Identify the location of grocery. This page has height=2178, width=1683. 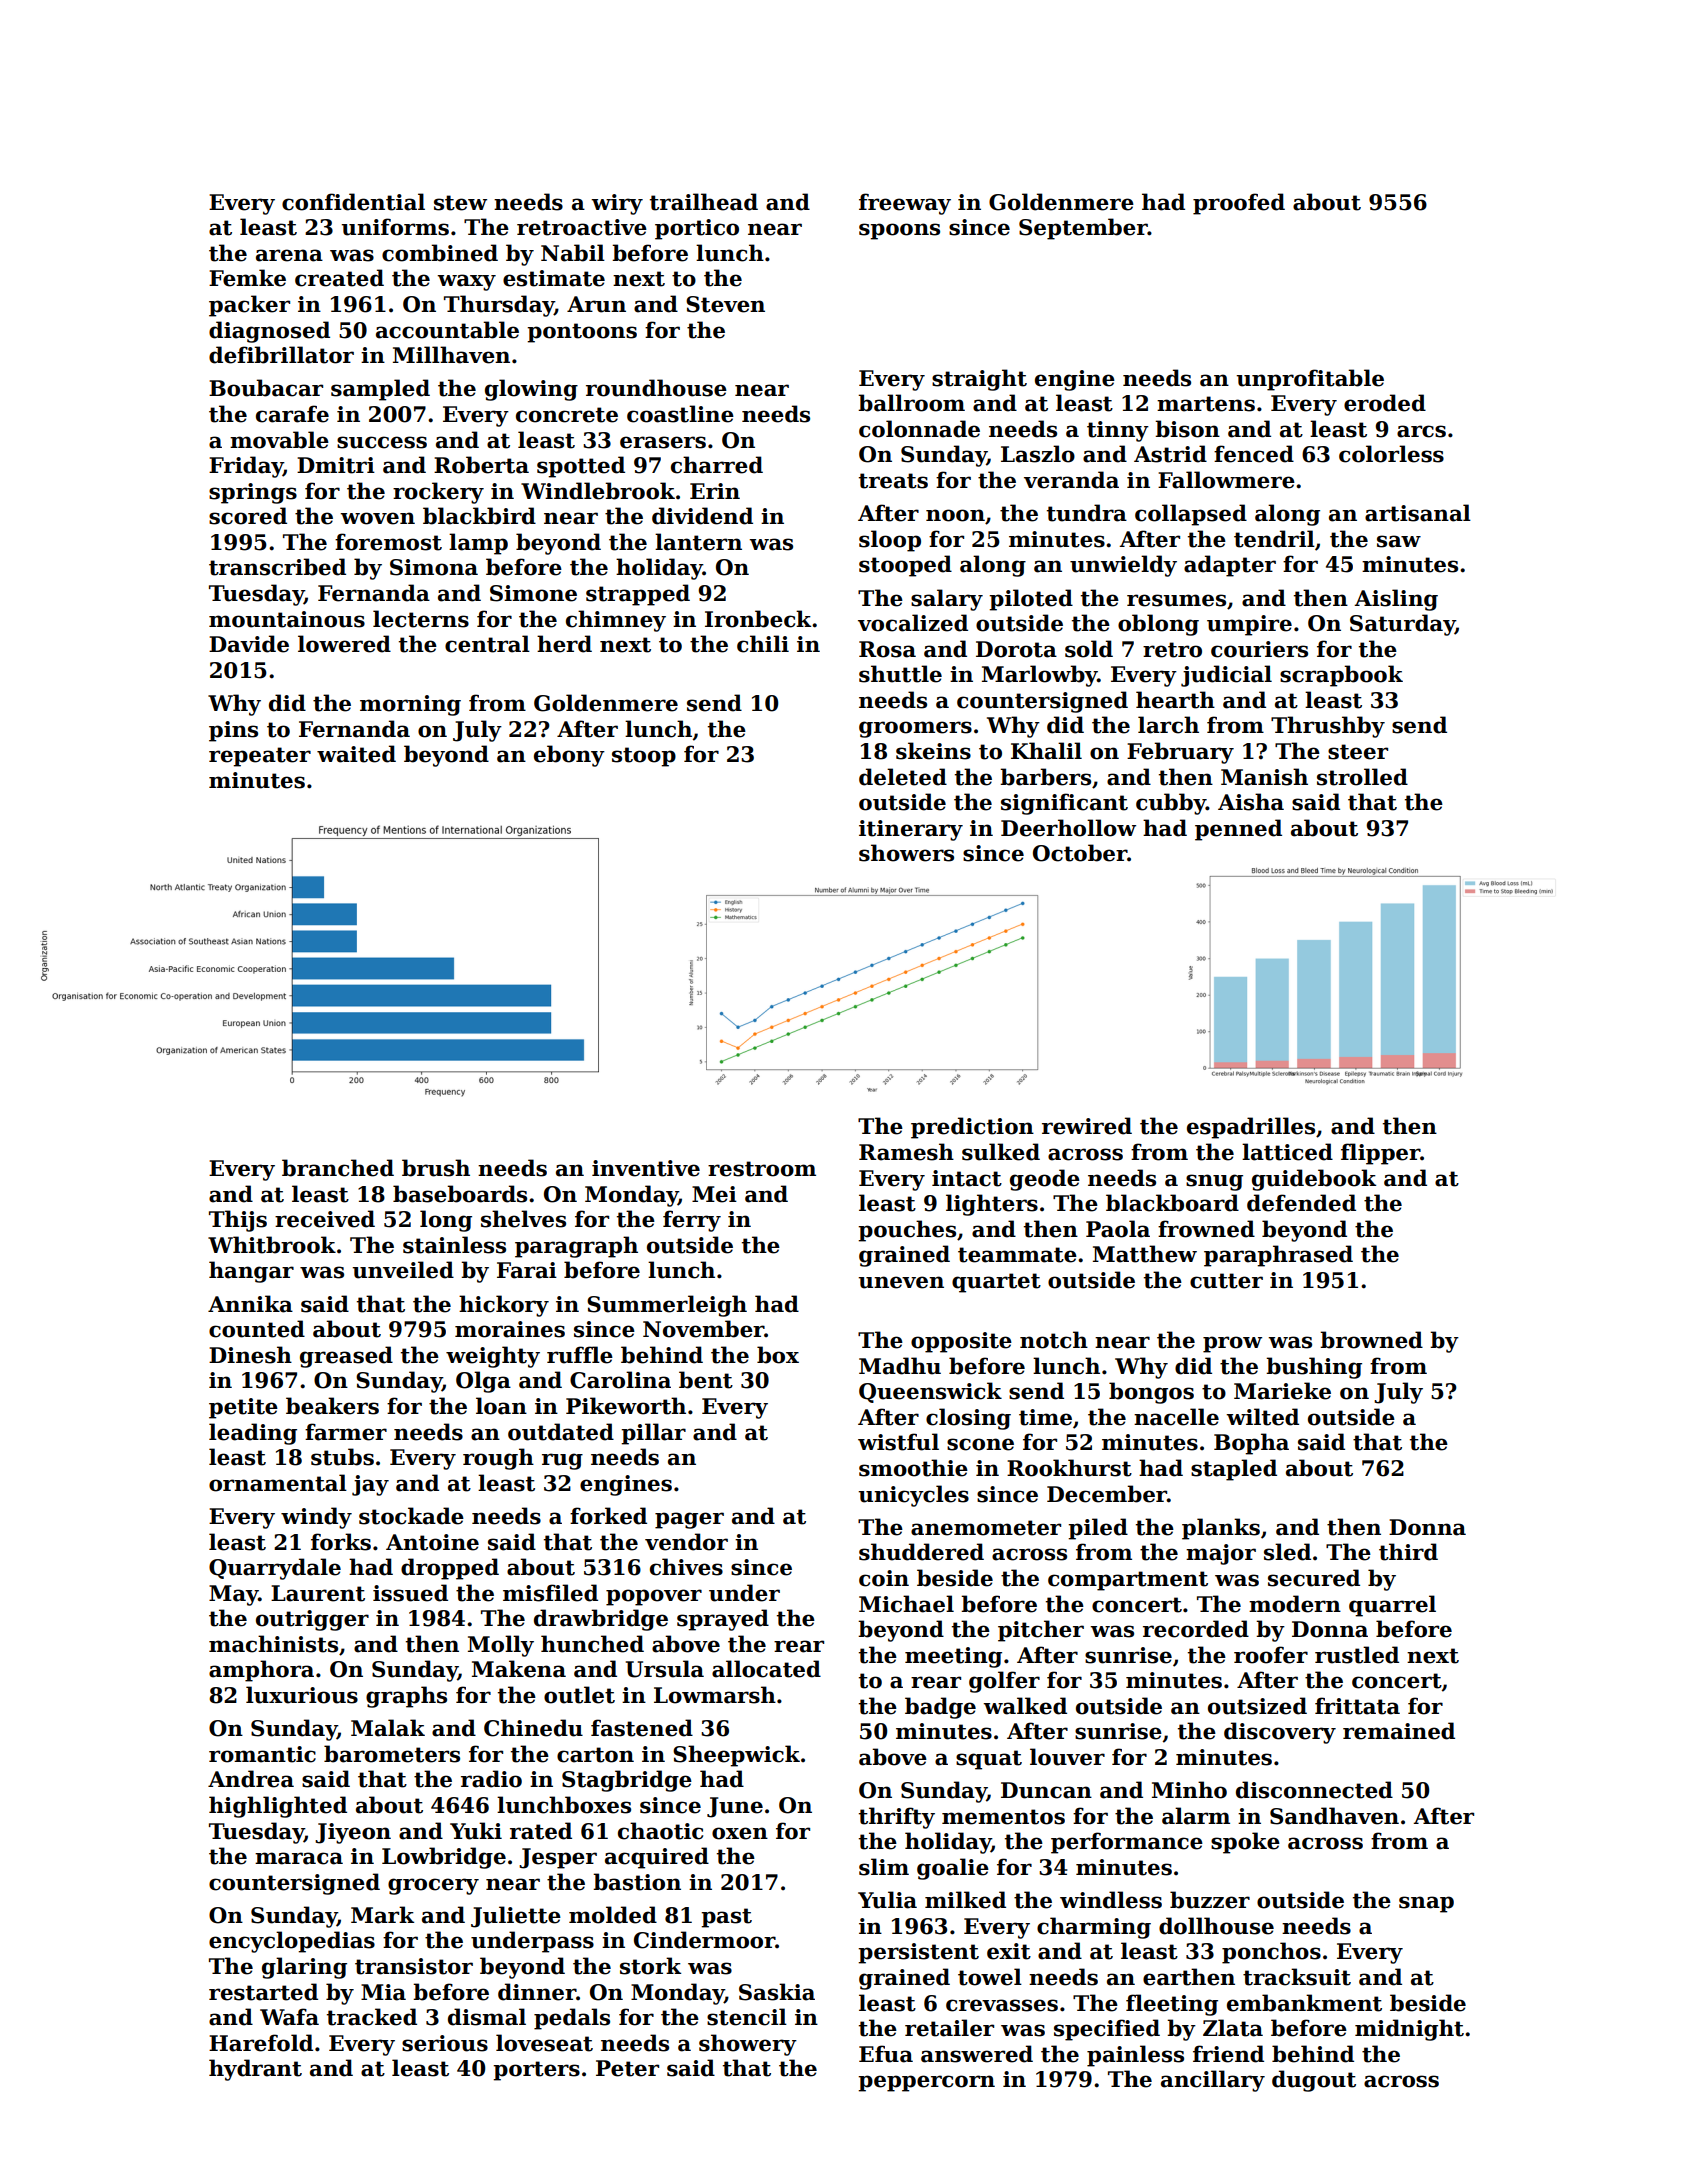
(433, 1886).
